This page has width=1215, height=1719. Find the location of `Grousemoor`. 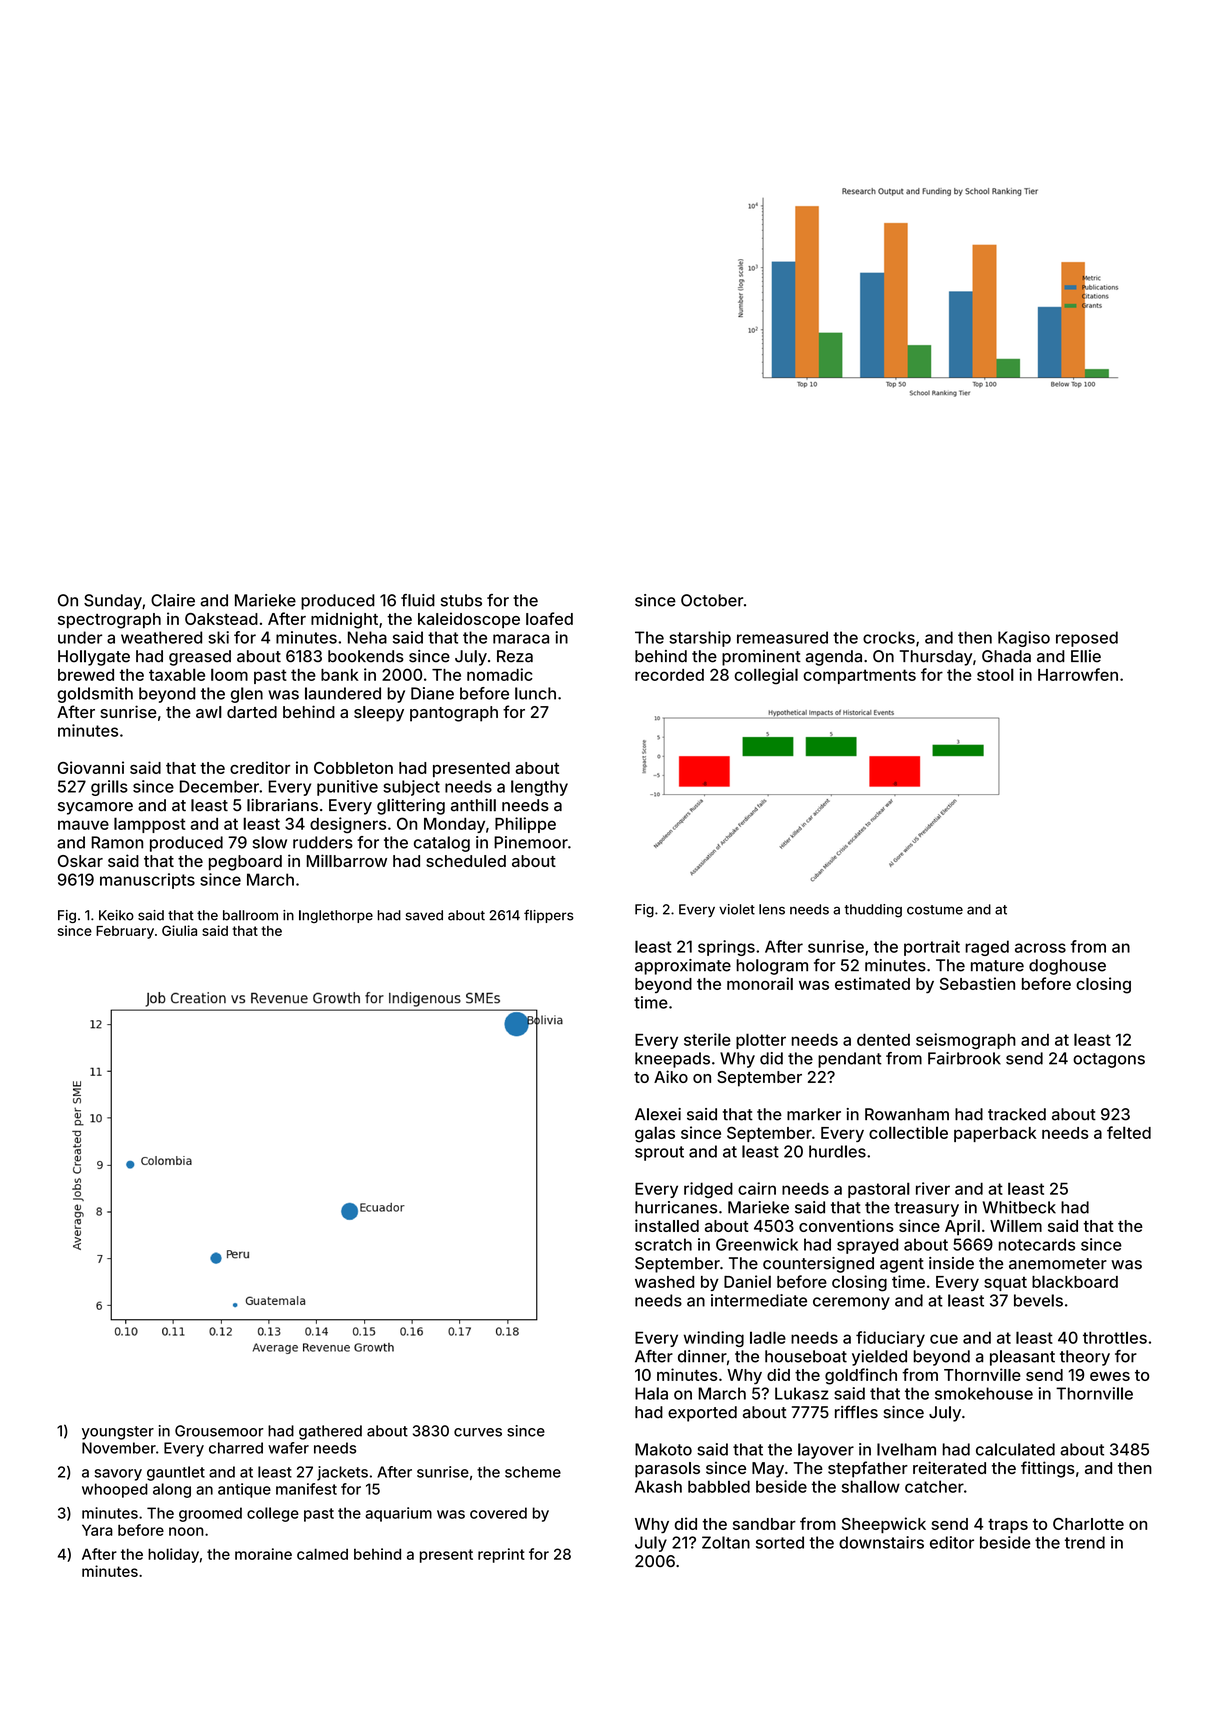

Grousemoor is located at coordinates (219, 1431).
